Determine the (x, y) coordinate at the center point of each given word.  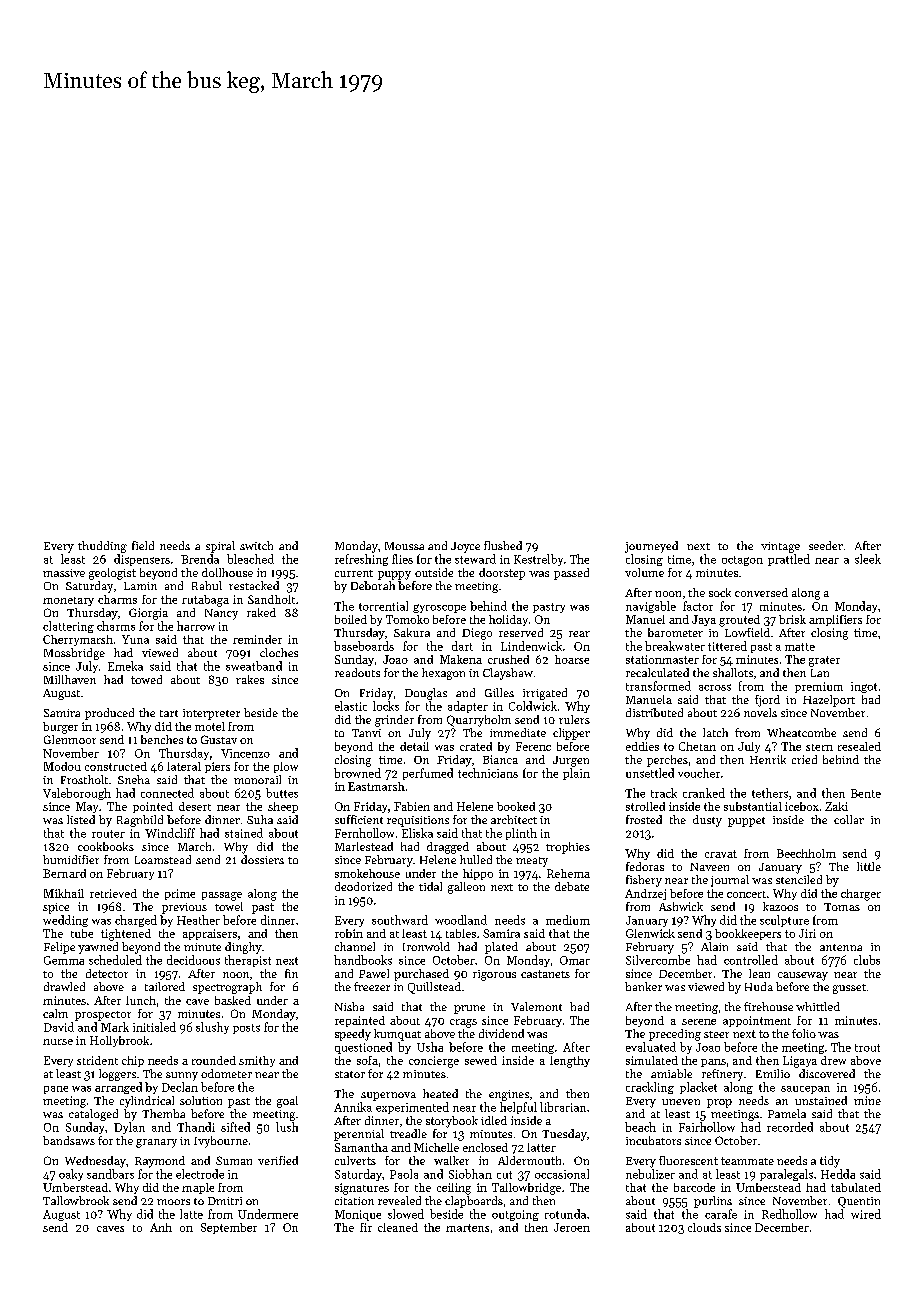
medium (568, 920)
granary (156, 1143)
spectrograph (227, 988)
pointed (153, 807)
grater (824, 661)
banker (643, 986)
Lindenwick (531, 646)
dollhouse (227, 572)
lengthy (570, 1062)
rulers (574, 719)
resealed (859, 746)
